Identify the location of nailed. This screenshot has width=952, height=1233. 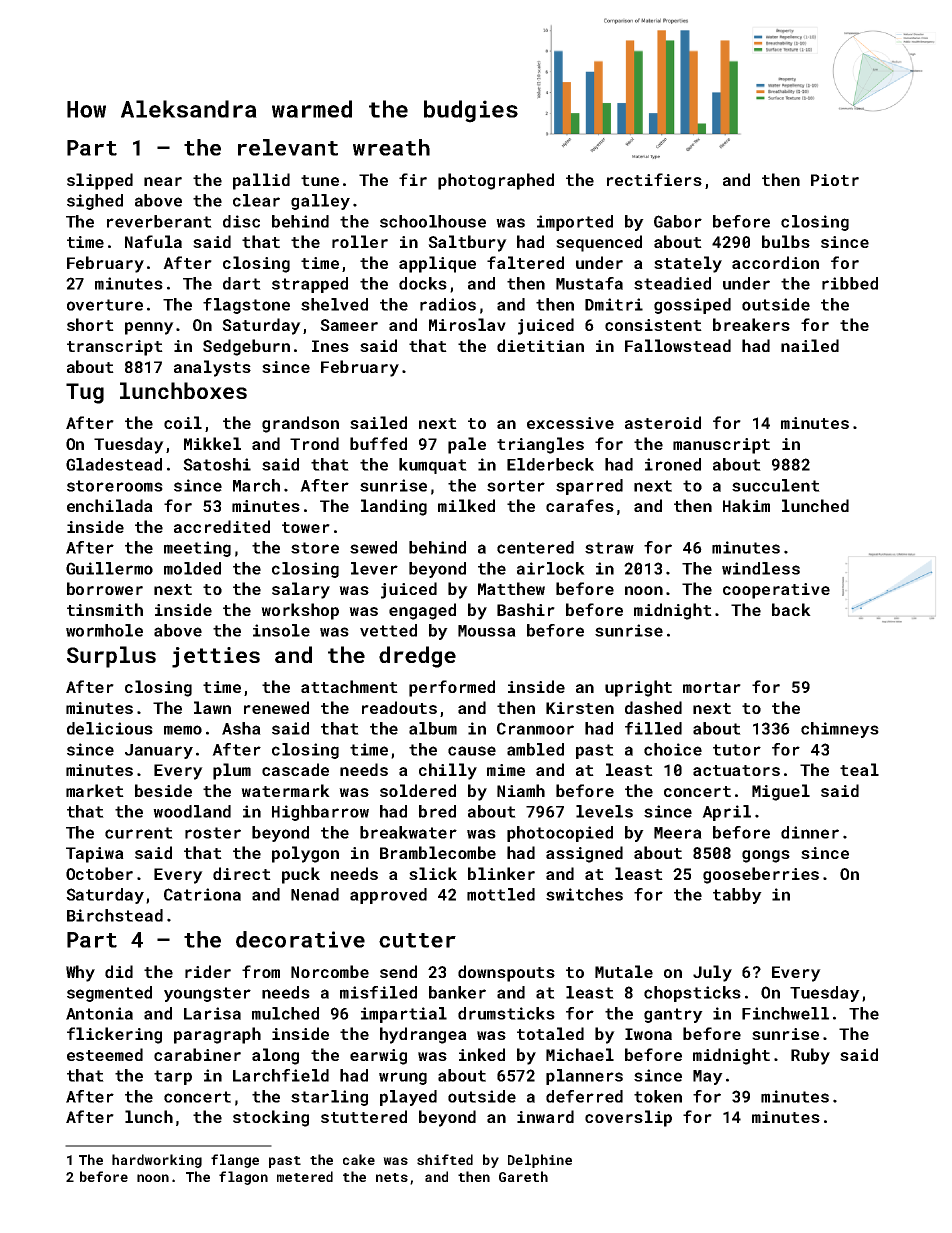
(810, 345).
